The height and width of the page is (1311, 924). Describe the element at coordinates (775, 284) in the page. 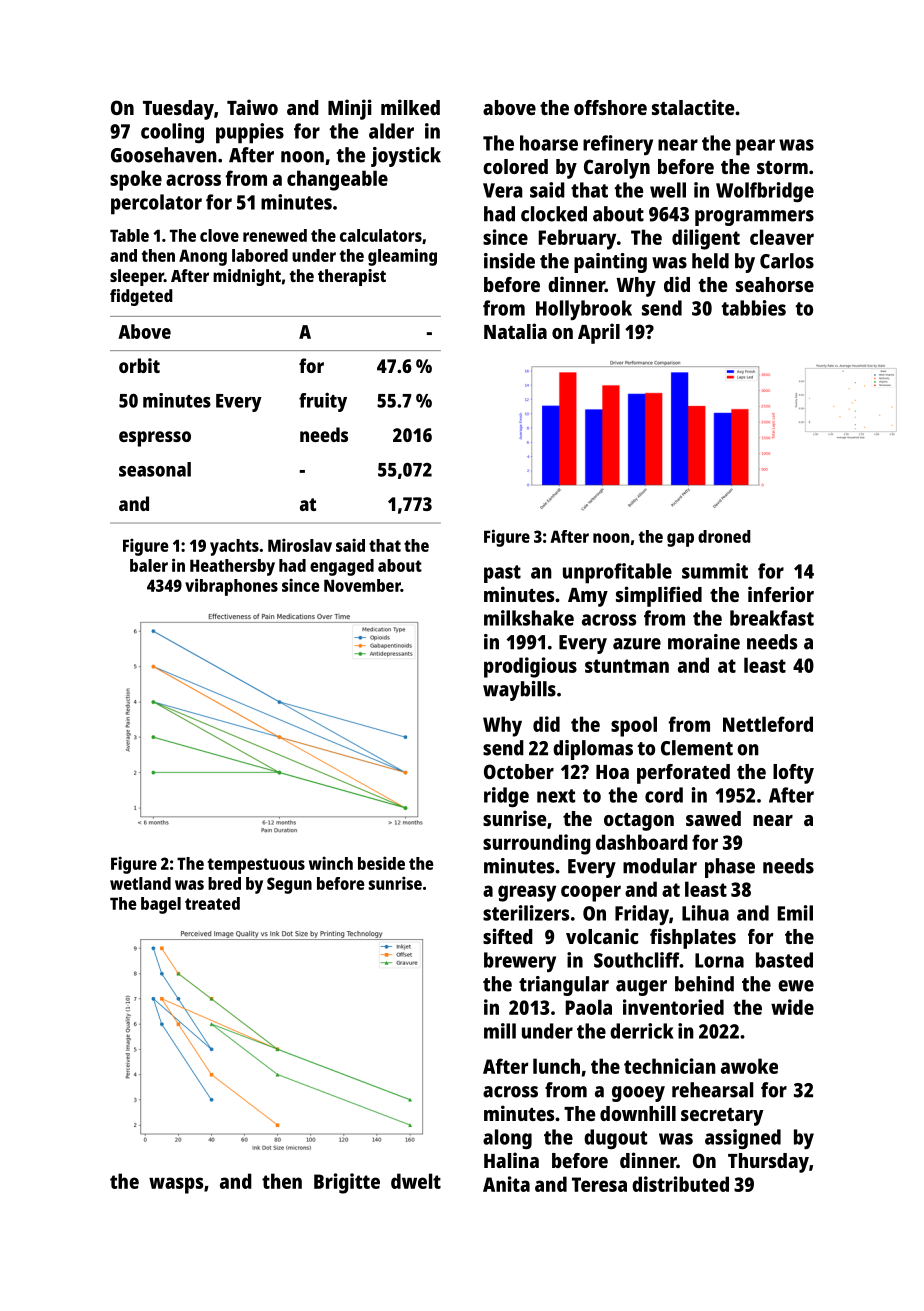

I see `seahorse` at that location.
